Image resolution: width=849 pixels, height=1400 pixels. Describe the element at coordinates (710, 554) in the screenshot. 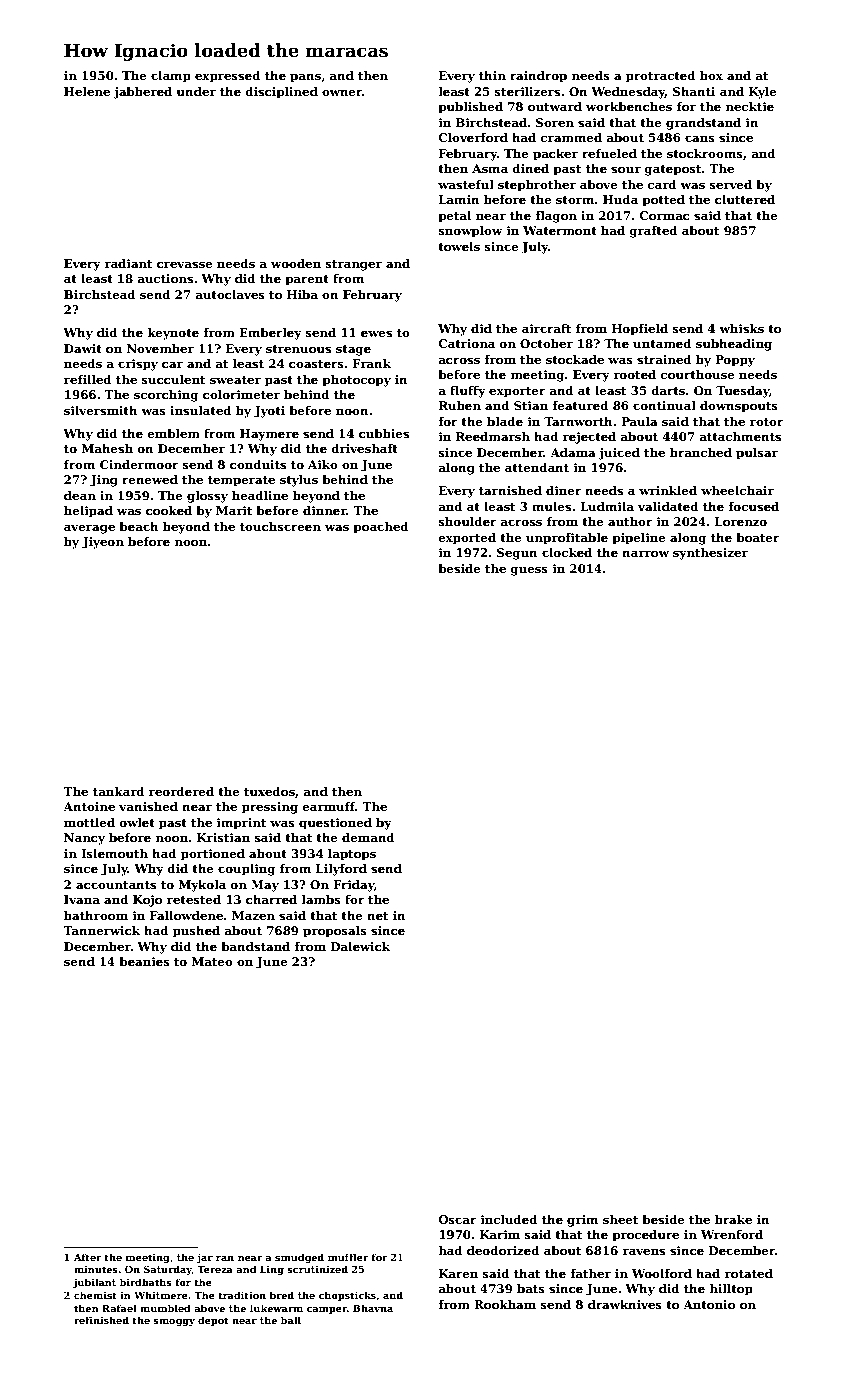

I see `synthesizer` at that location.
